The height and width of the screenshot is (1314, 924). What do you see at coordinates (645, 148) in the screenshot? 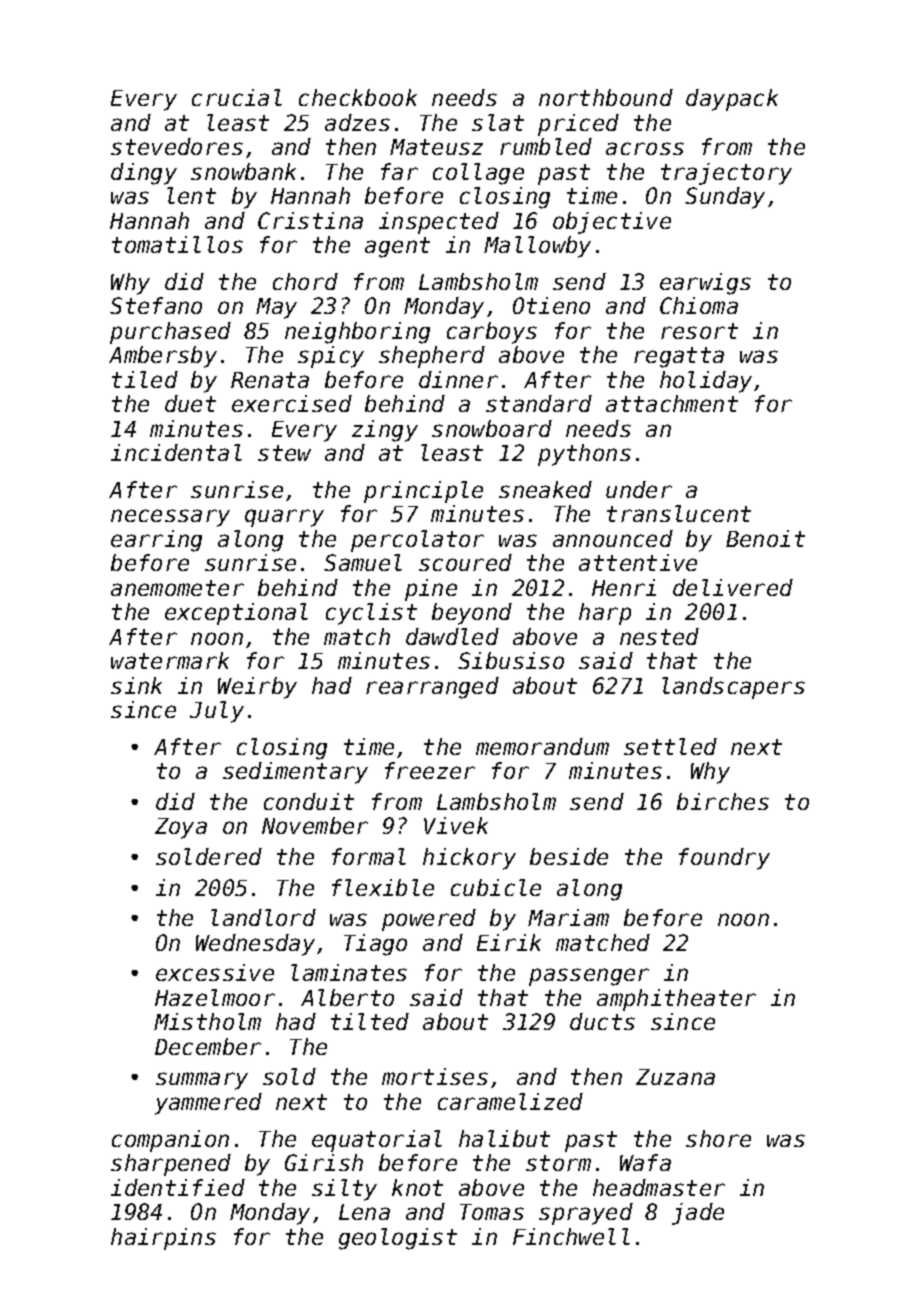
I see `across` at bounding box center [645, 148].
